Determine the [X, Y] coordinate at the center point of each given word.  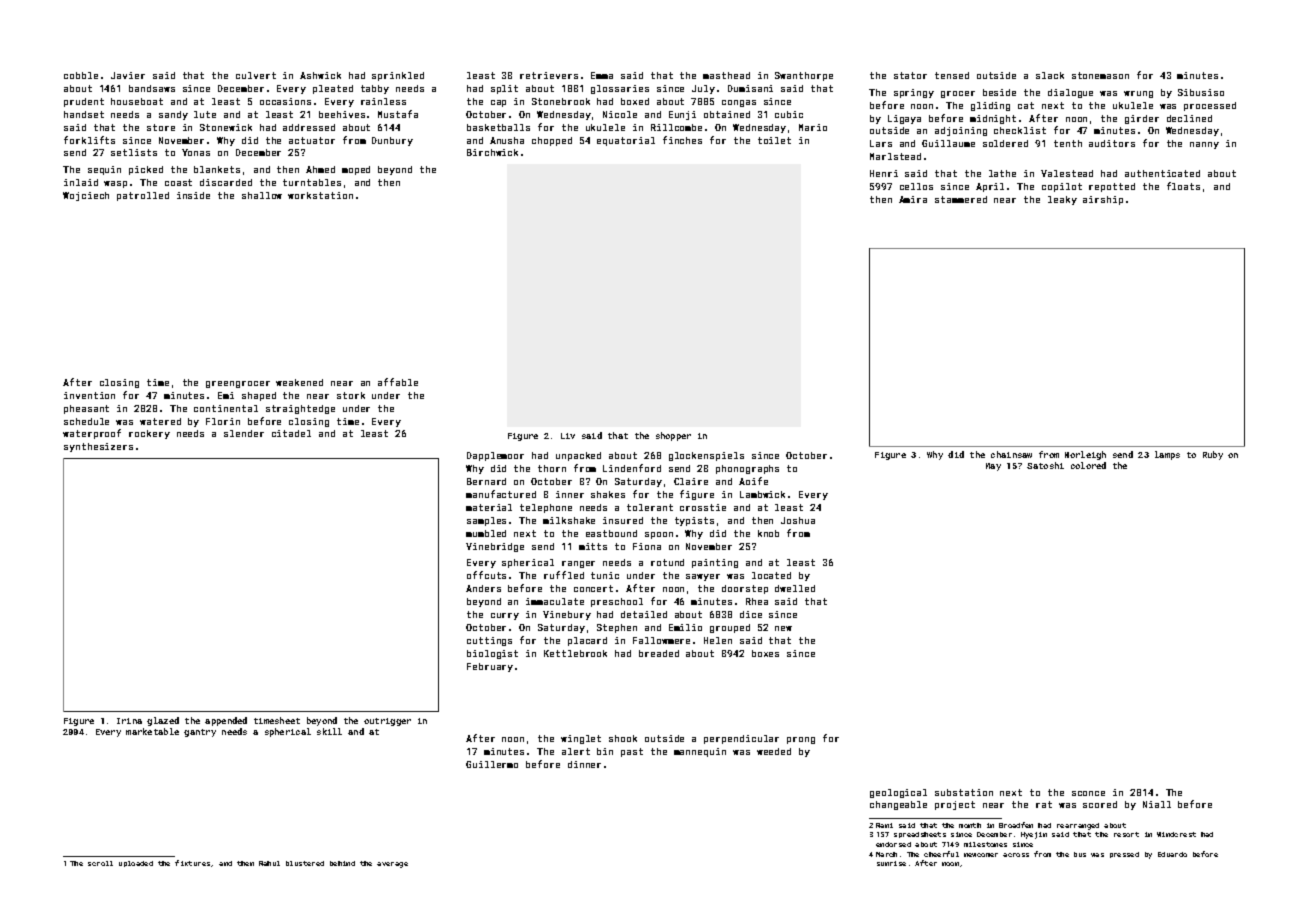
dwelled [795, 588]
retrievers [549, 75]
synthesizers [98, 447]
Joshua [798, 520]
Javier [128, 75]
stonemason [1100, 75]
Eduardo [1172, 854]
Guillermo [492, 764]
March [886, 854]
